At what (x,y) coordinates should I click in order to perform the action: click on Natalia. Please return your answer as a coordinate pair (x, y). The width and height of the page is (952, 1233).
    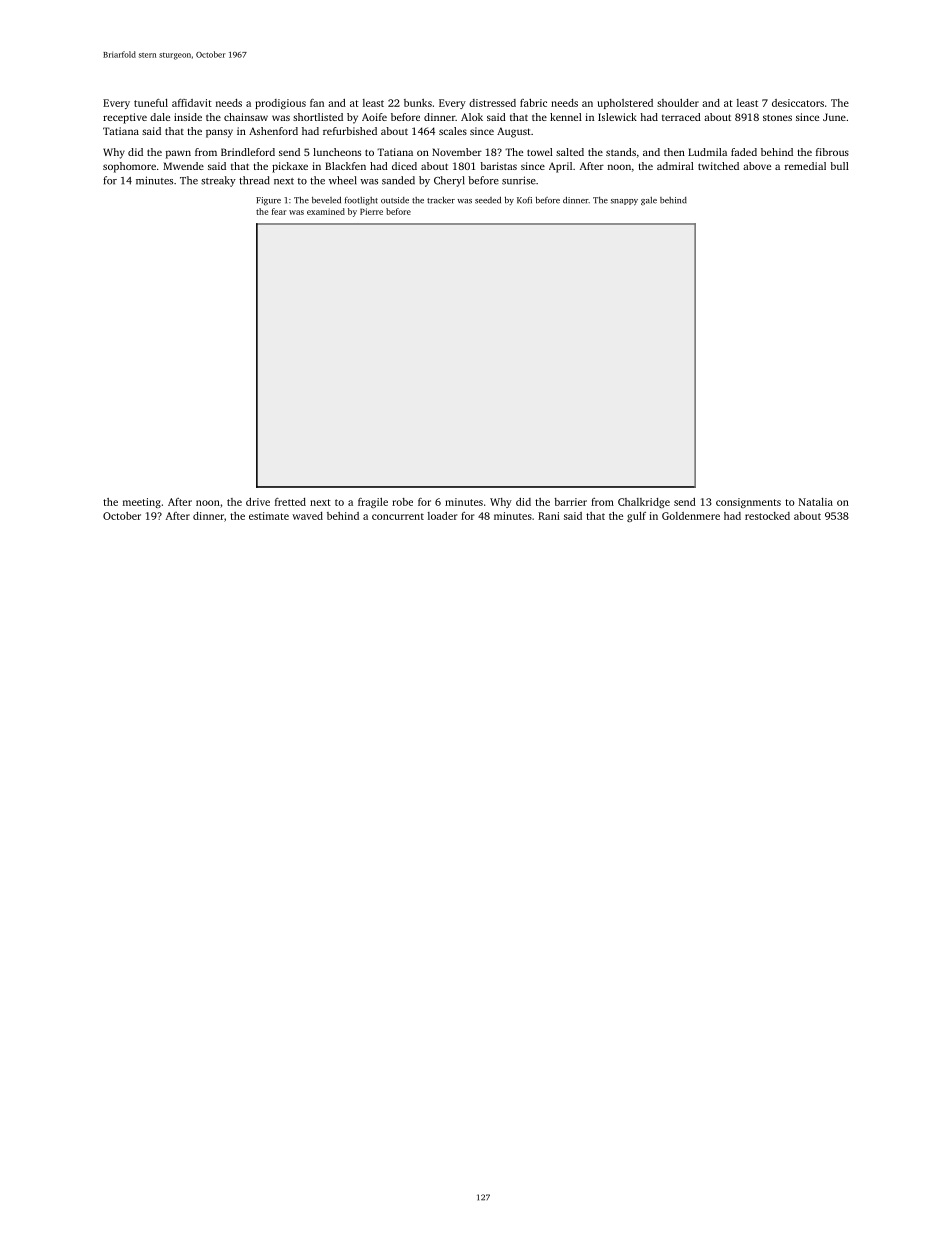
    Looking at the image, I should click on (816, 502).
